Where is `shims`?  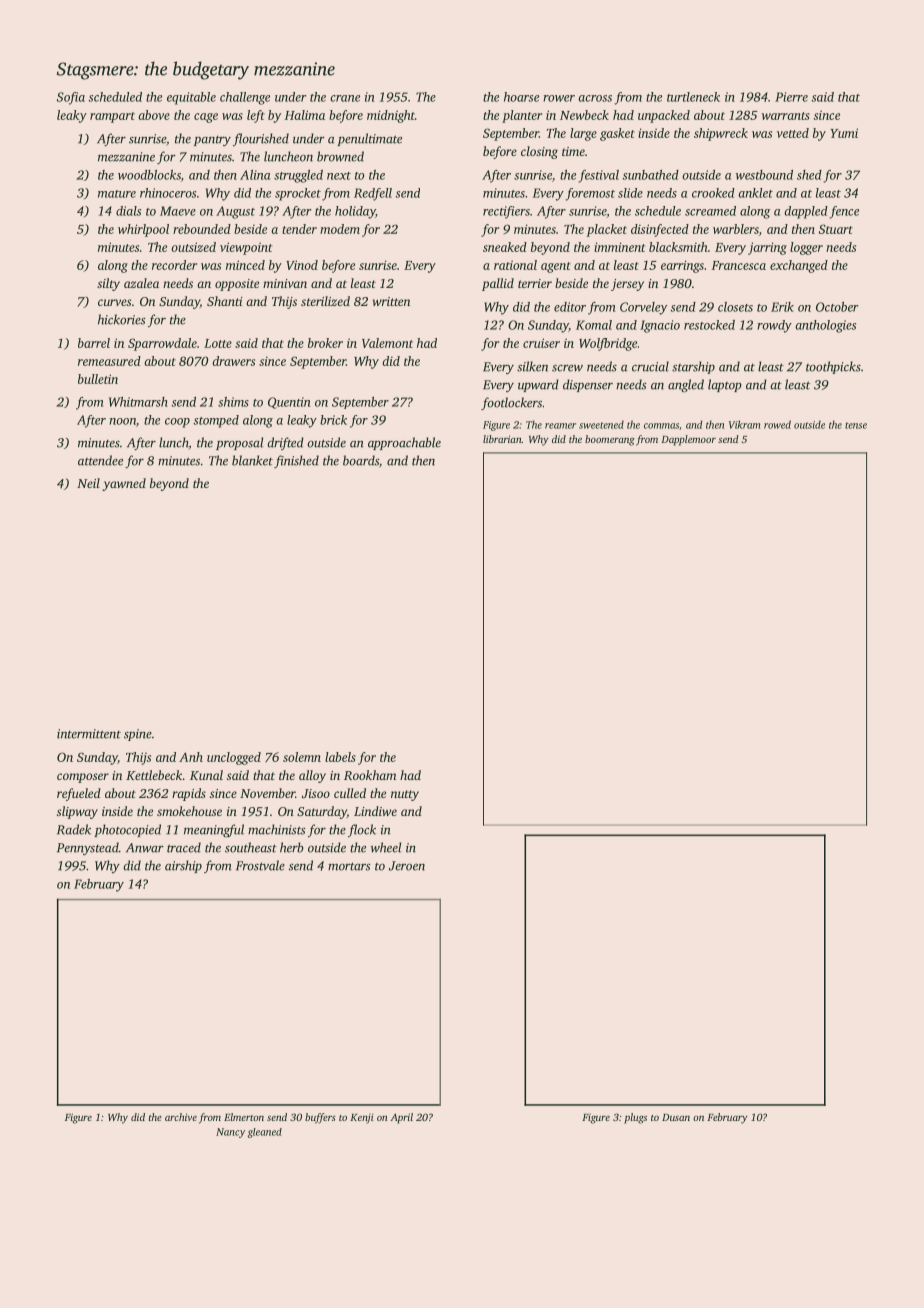 shims is located at coordinates (233, 402).
